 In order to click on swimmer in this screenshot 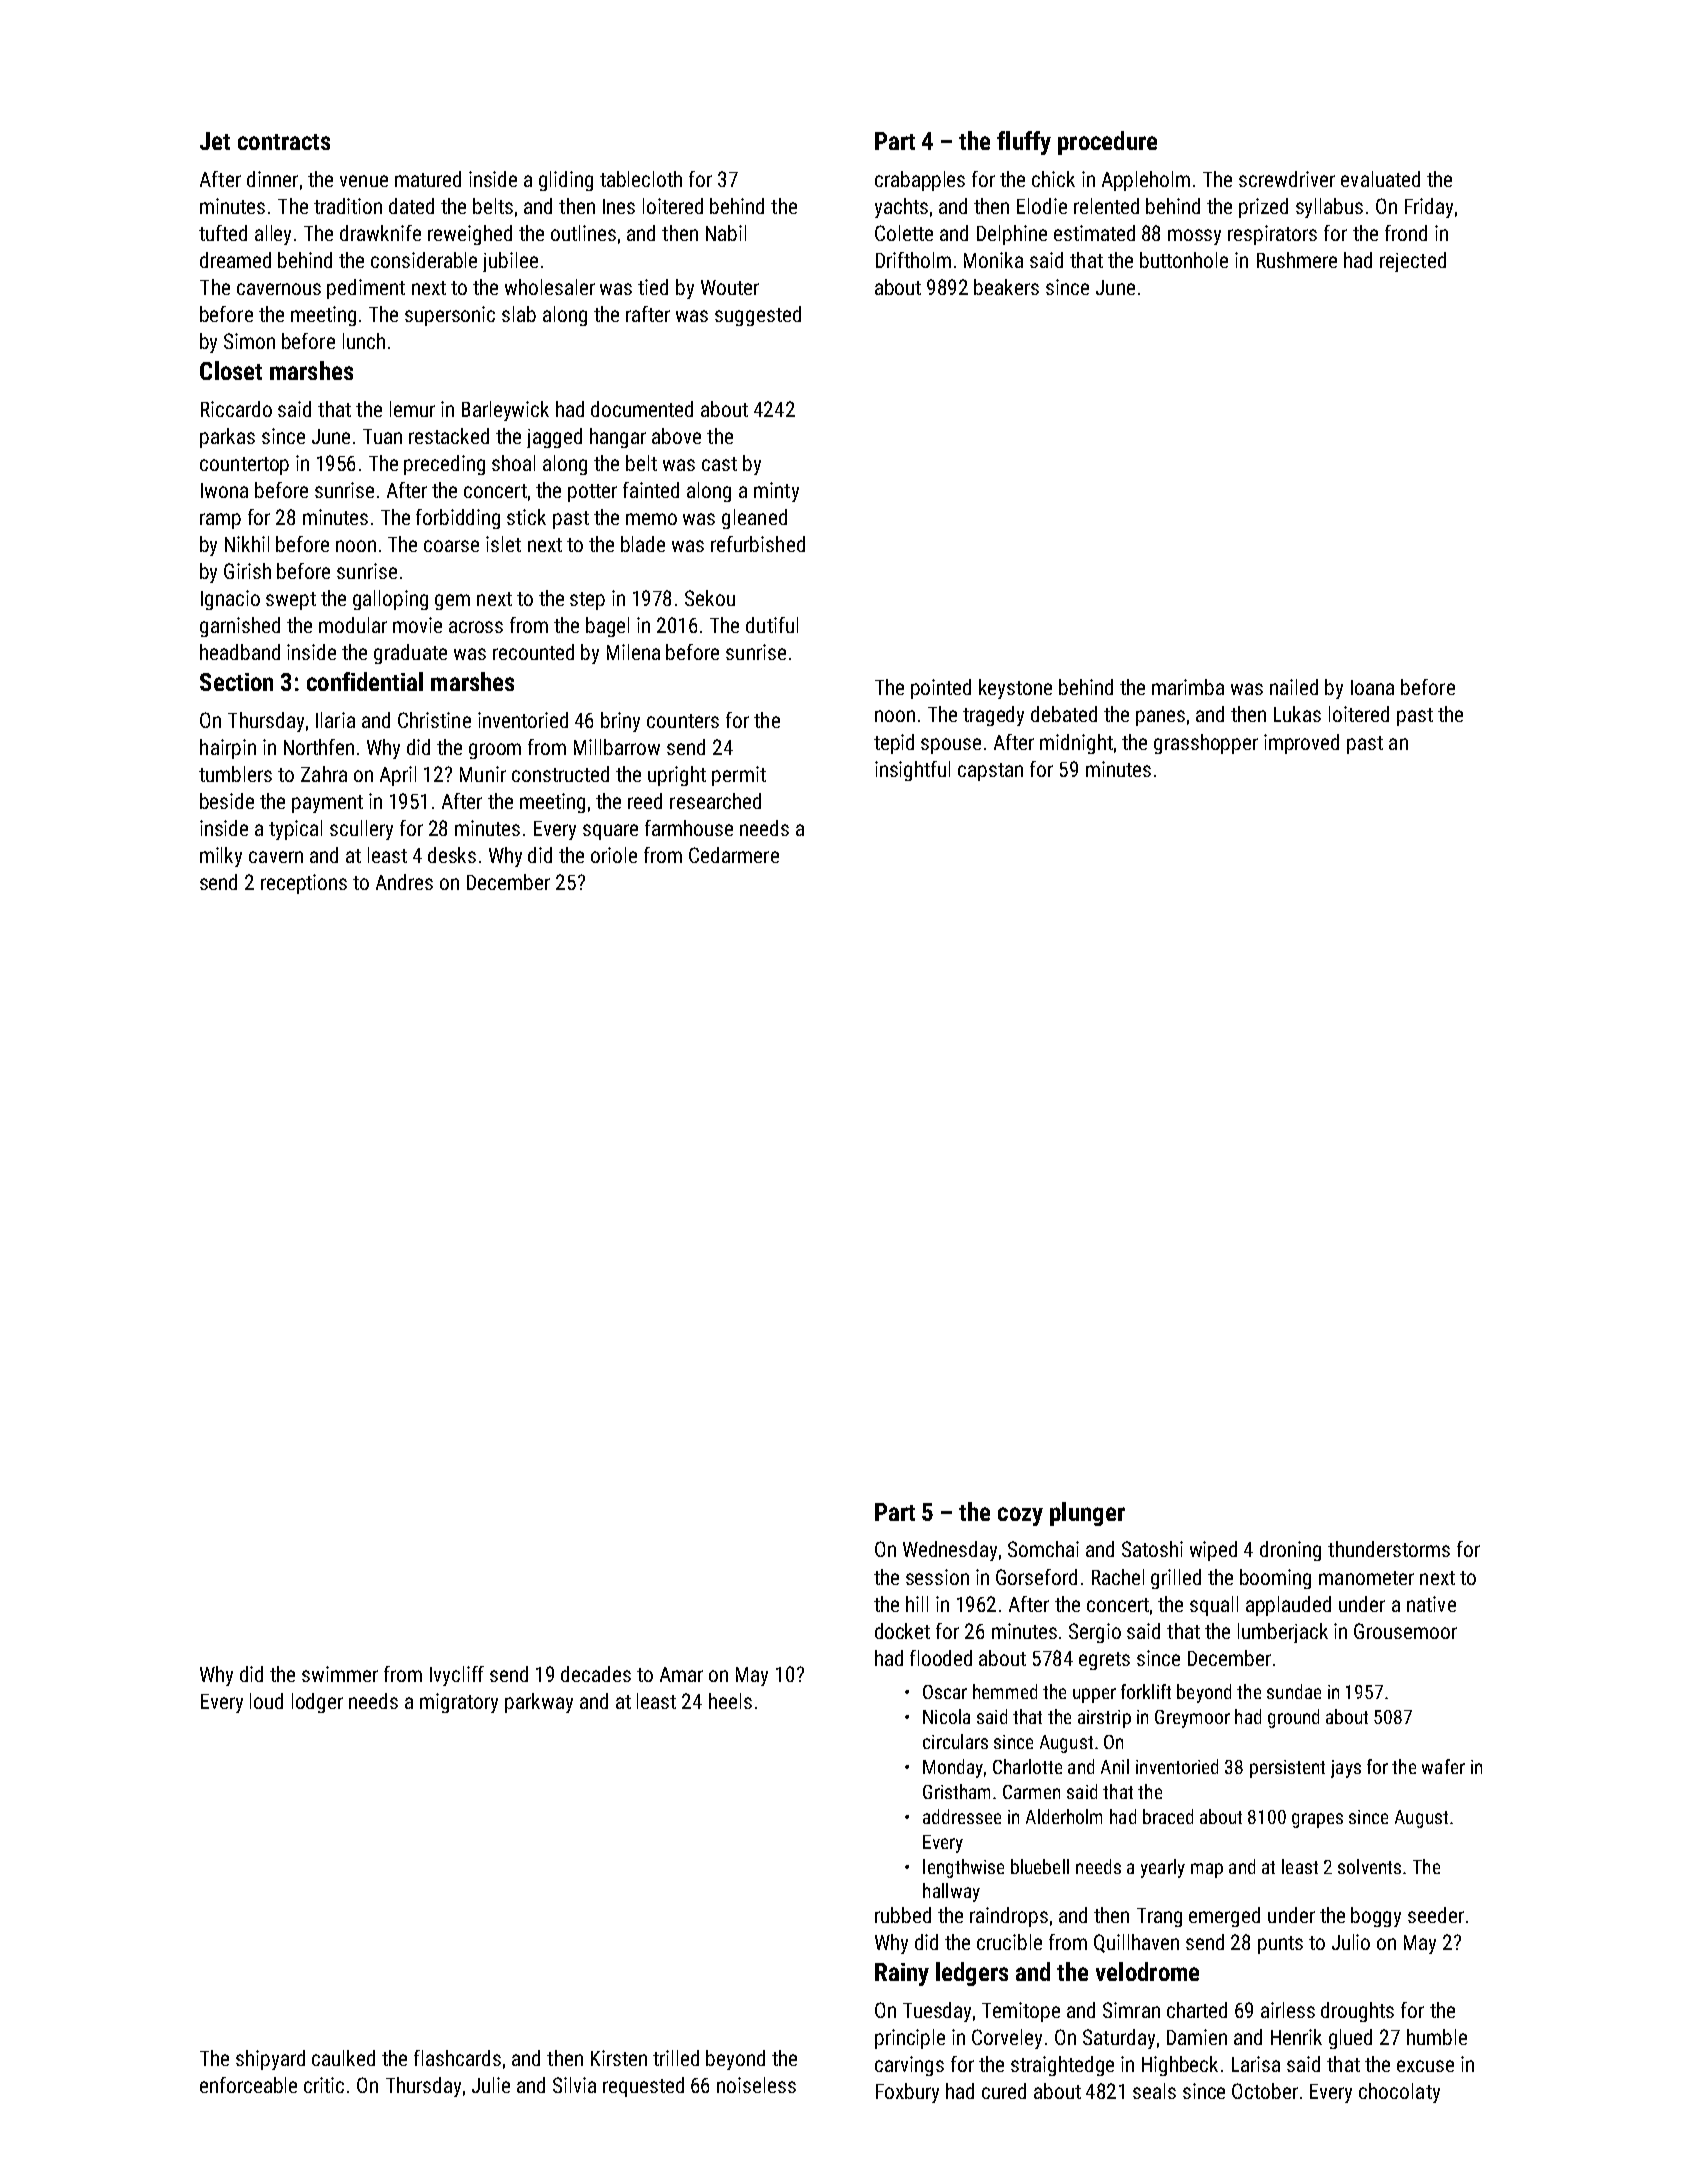, I will do `click(340, 1674)`.
